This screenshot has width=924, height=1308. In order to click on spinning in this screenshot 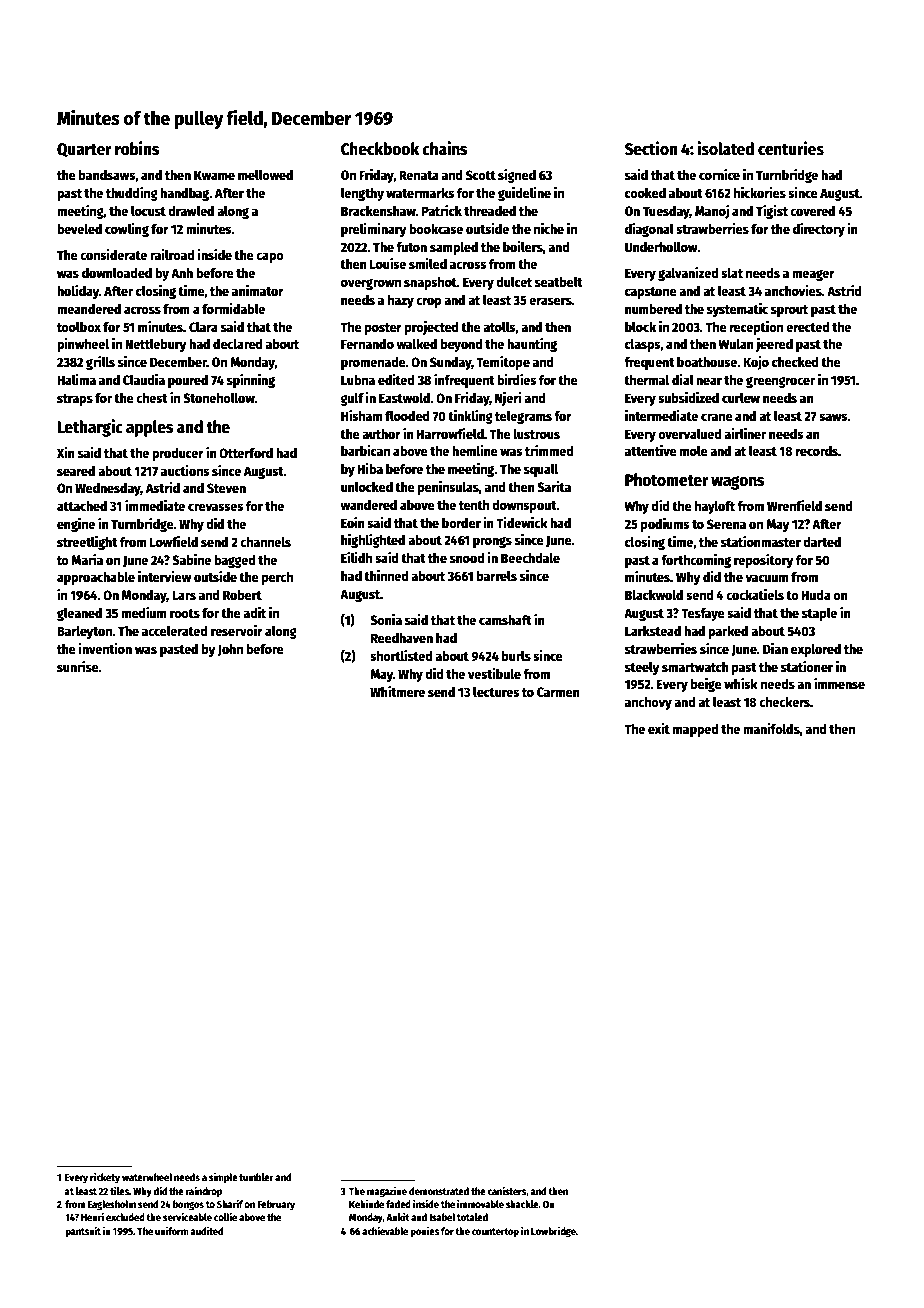, I will do `click(251, 381)`.
